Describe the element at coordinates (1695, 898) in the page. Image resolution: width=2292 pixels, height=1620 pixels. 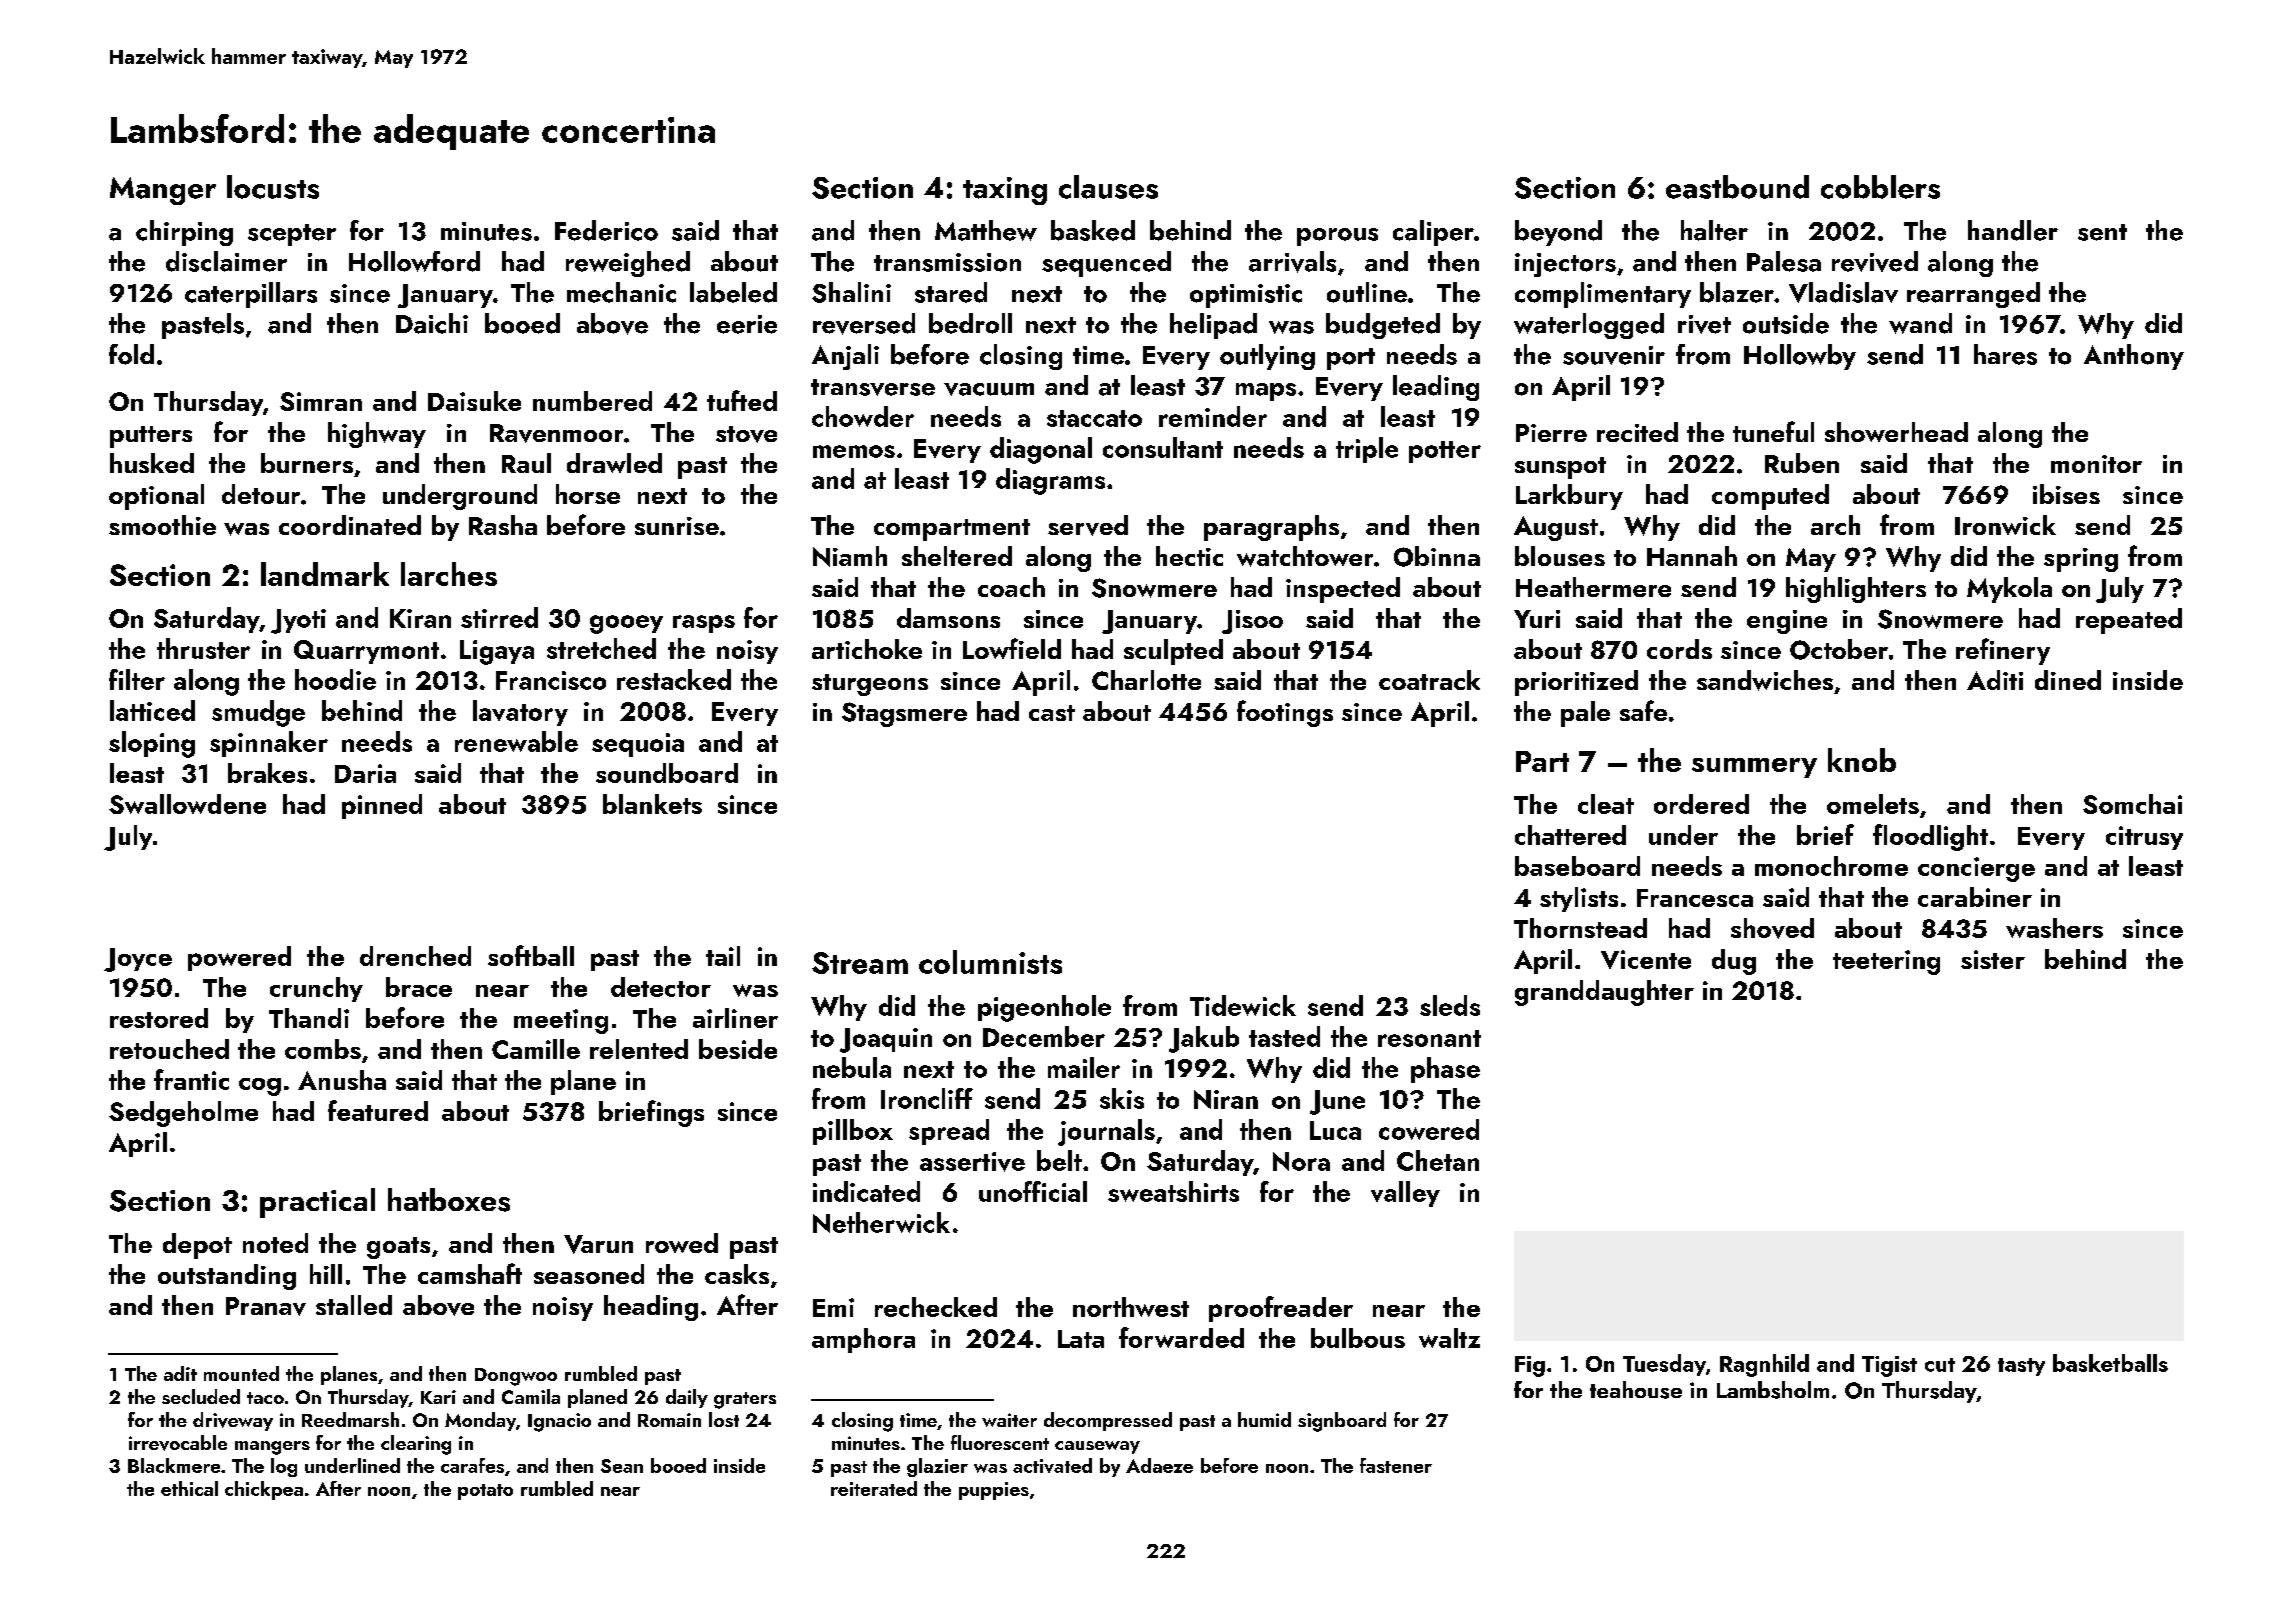
I see `Francesca` at that location.
